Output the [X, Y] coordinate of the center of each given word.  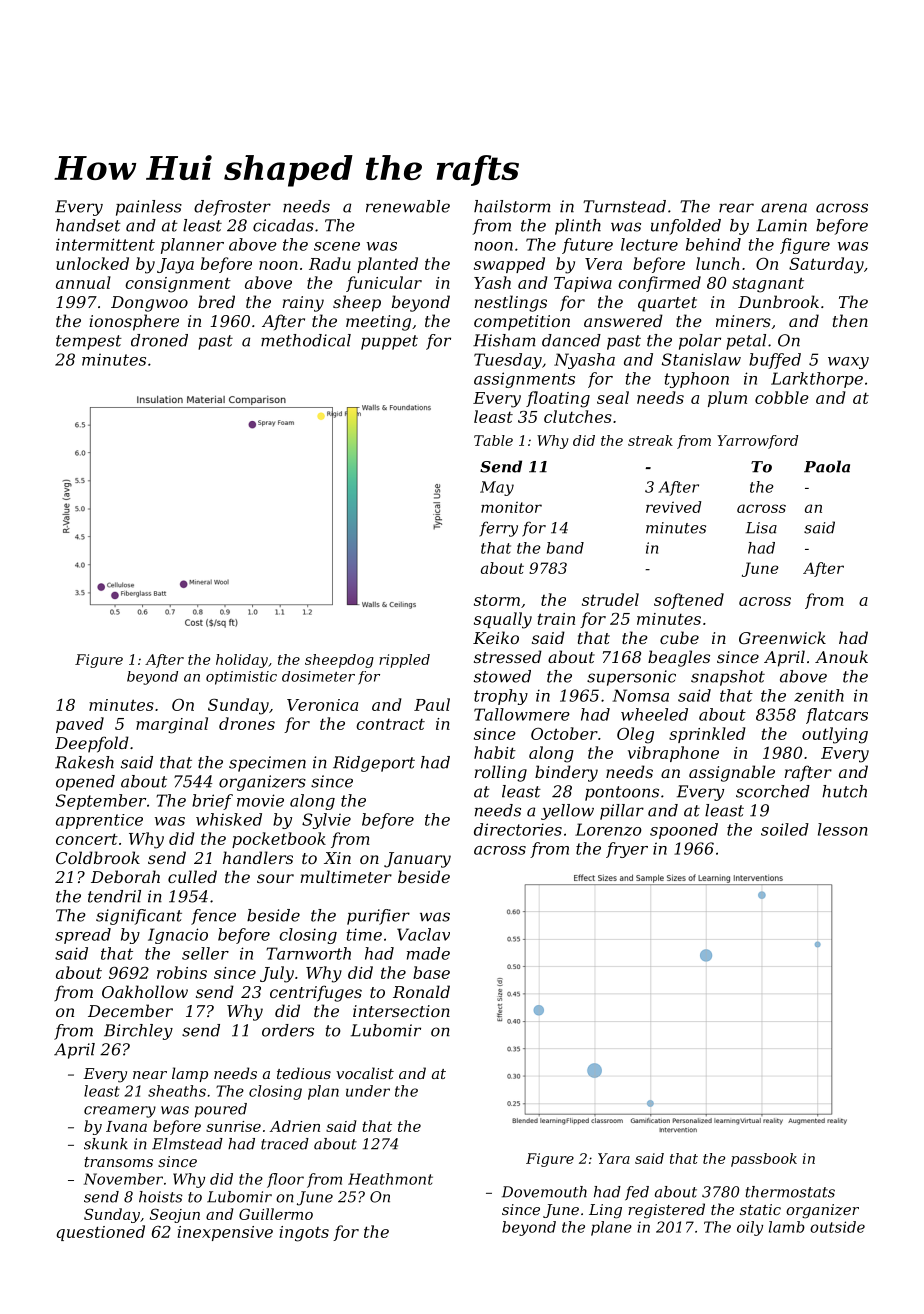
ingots [304, 1234]
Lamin [781, 225]
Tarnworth [308, 953]
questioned [100, 1233]
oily [750, 1228]
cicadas [283, 225]
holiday [242, 661]
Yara [614, 1158]
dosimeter [318, 676]
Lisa [761, 528]
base [431, 972]
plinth [578, 227]
